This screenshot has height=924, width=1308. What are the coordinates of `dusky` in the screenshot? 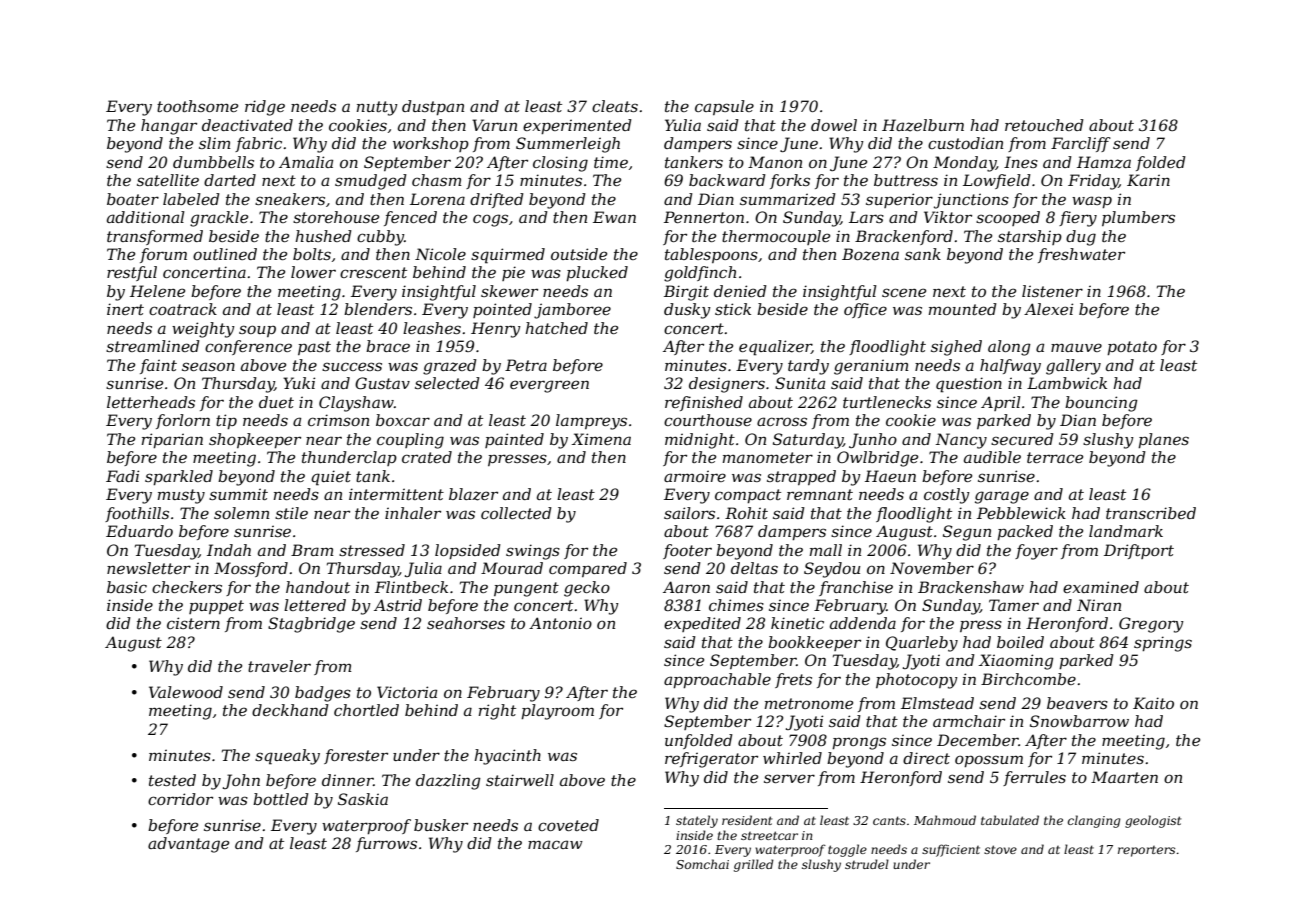 It's located at (687, 311).
